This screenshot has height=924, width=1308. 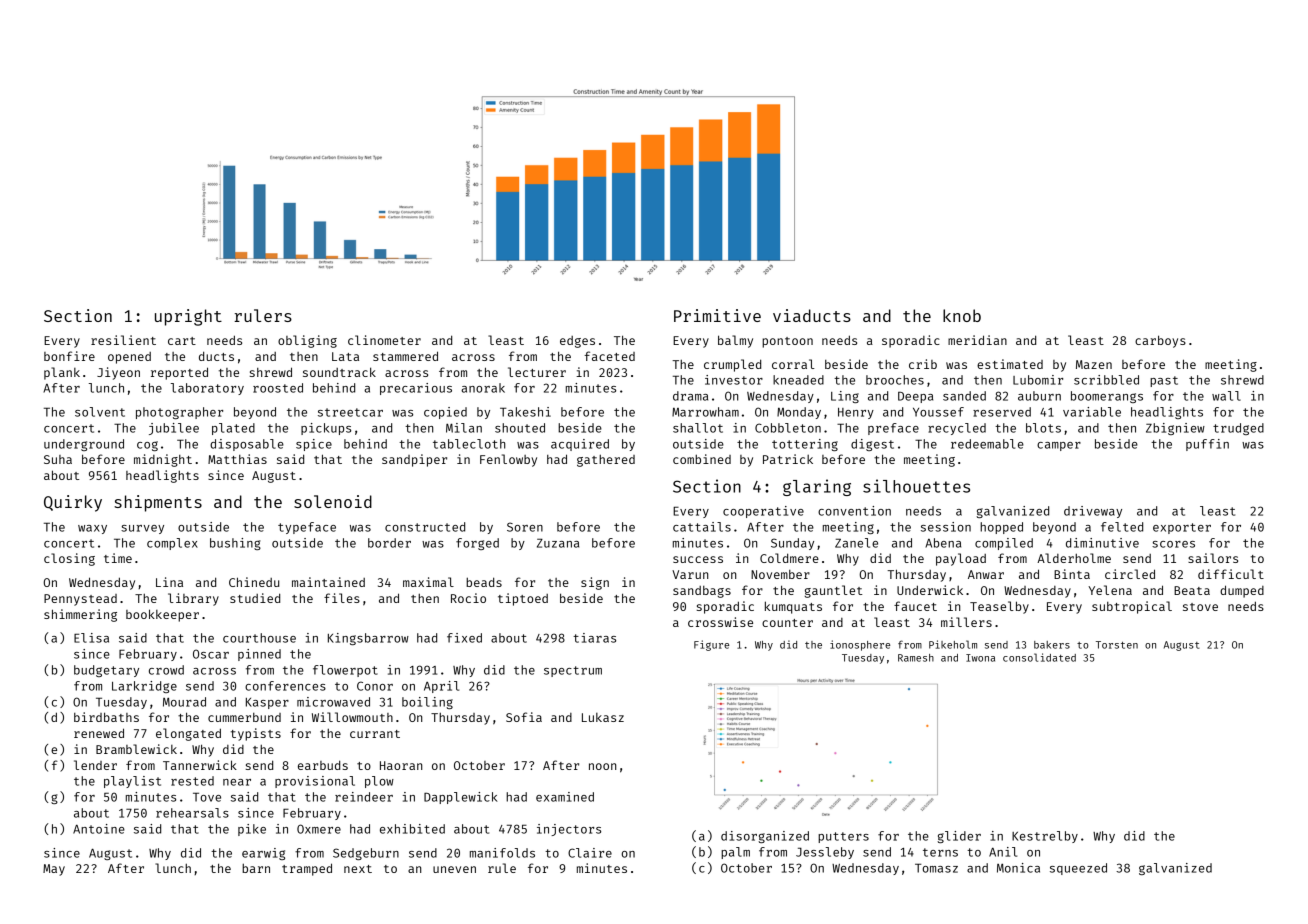 What do you see at coordinates (1010, 364) in the screenshot?
I see `estimated` at bounding box center [1010, 364].
